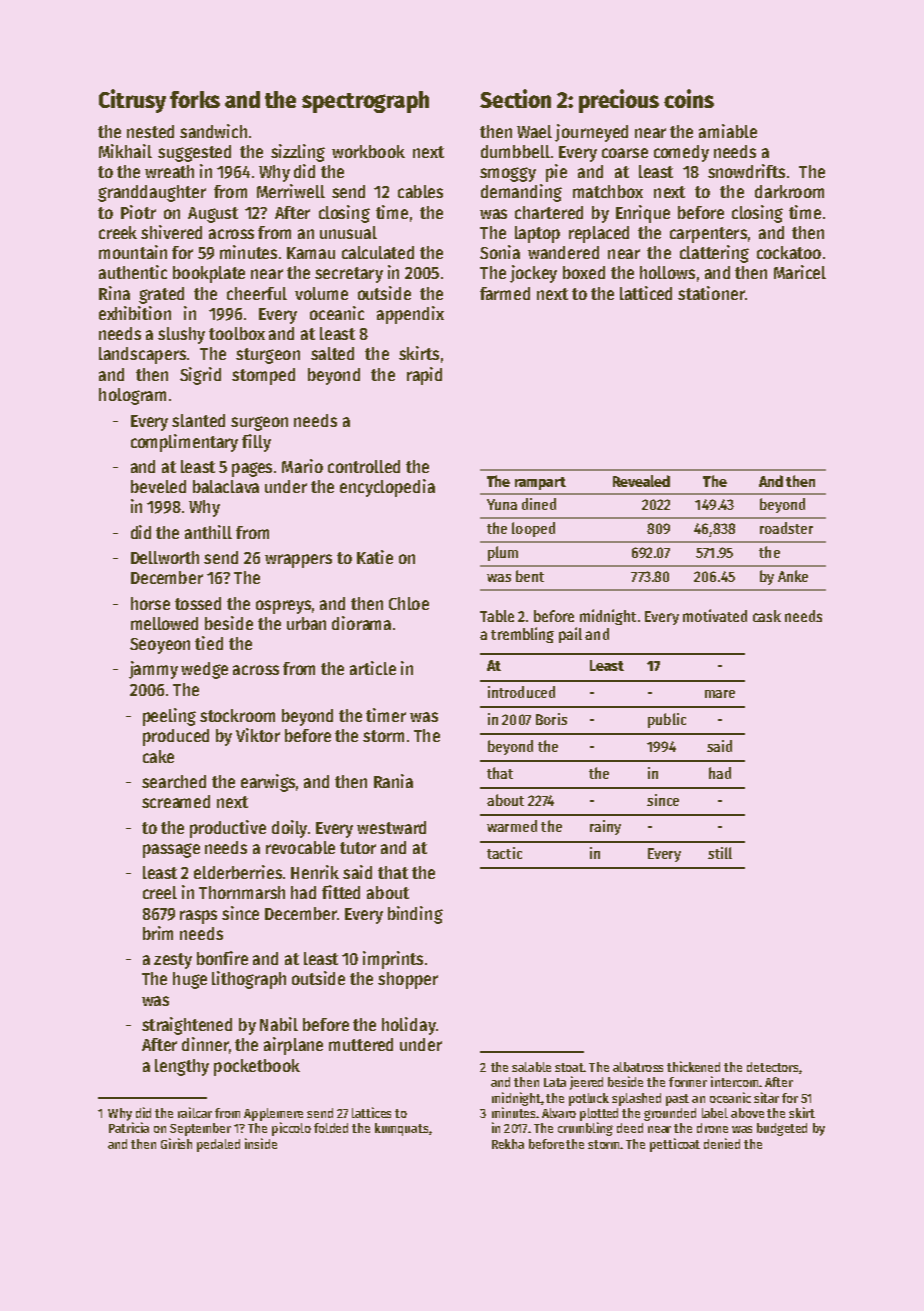 The width and height of the document is (924, 1311). I want to click on motivated, so click(715, 615).
